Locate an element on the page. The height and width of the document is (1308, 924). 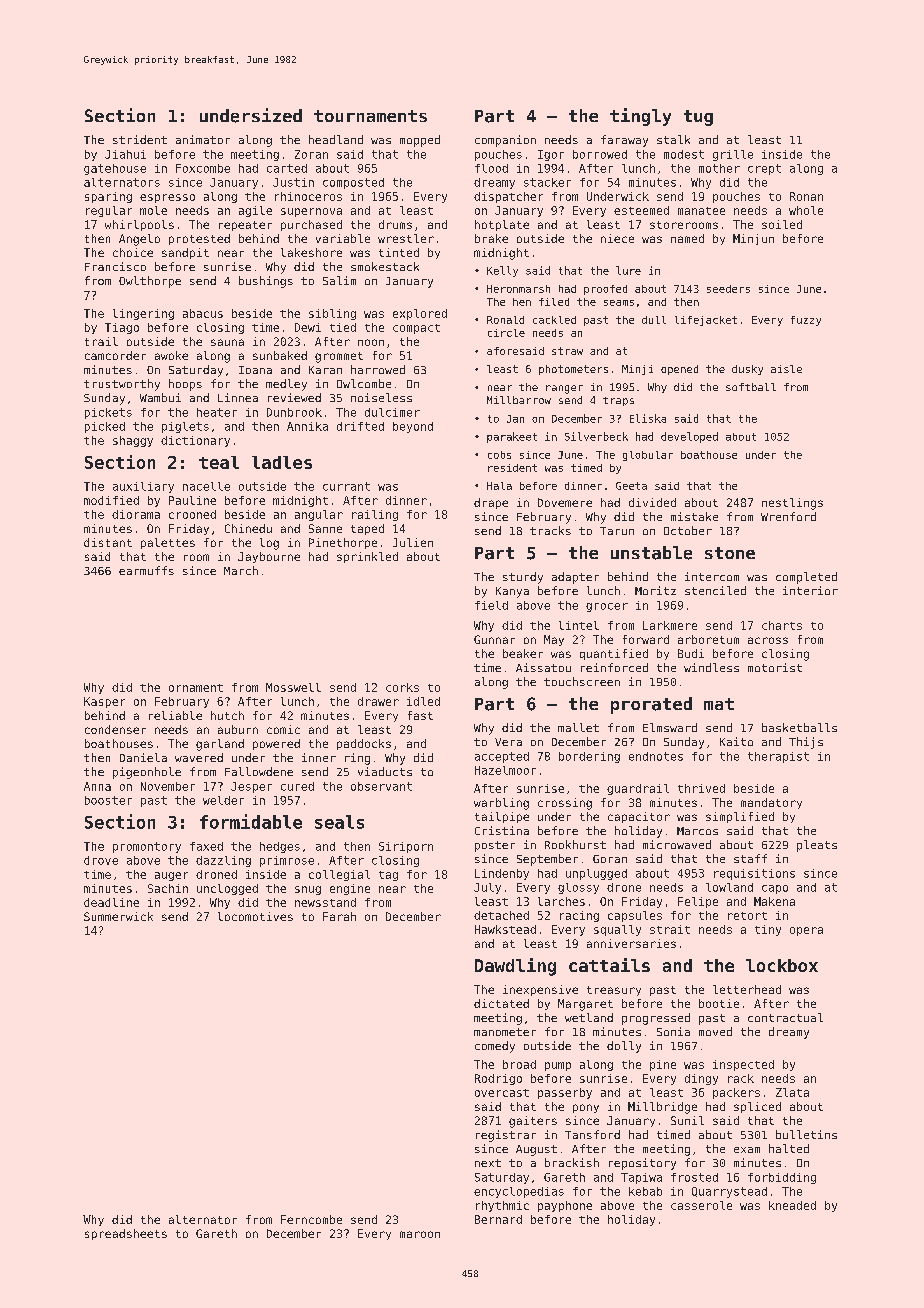
spreadsheets is located at coordinates (126, 1234).
